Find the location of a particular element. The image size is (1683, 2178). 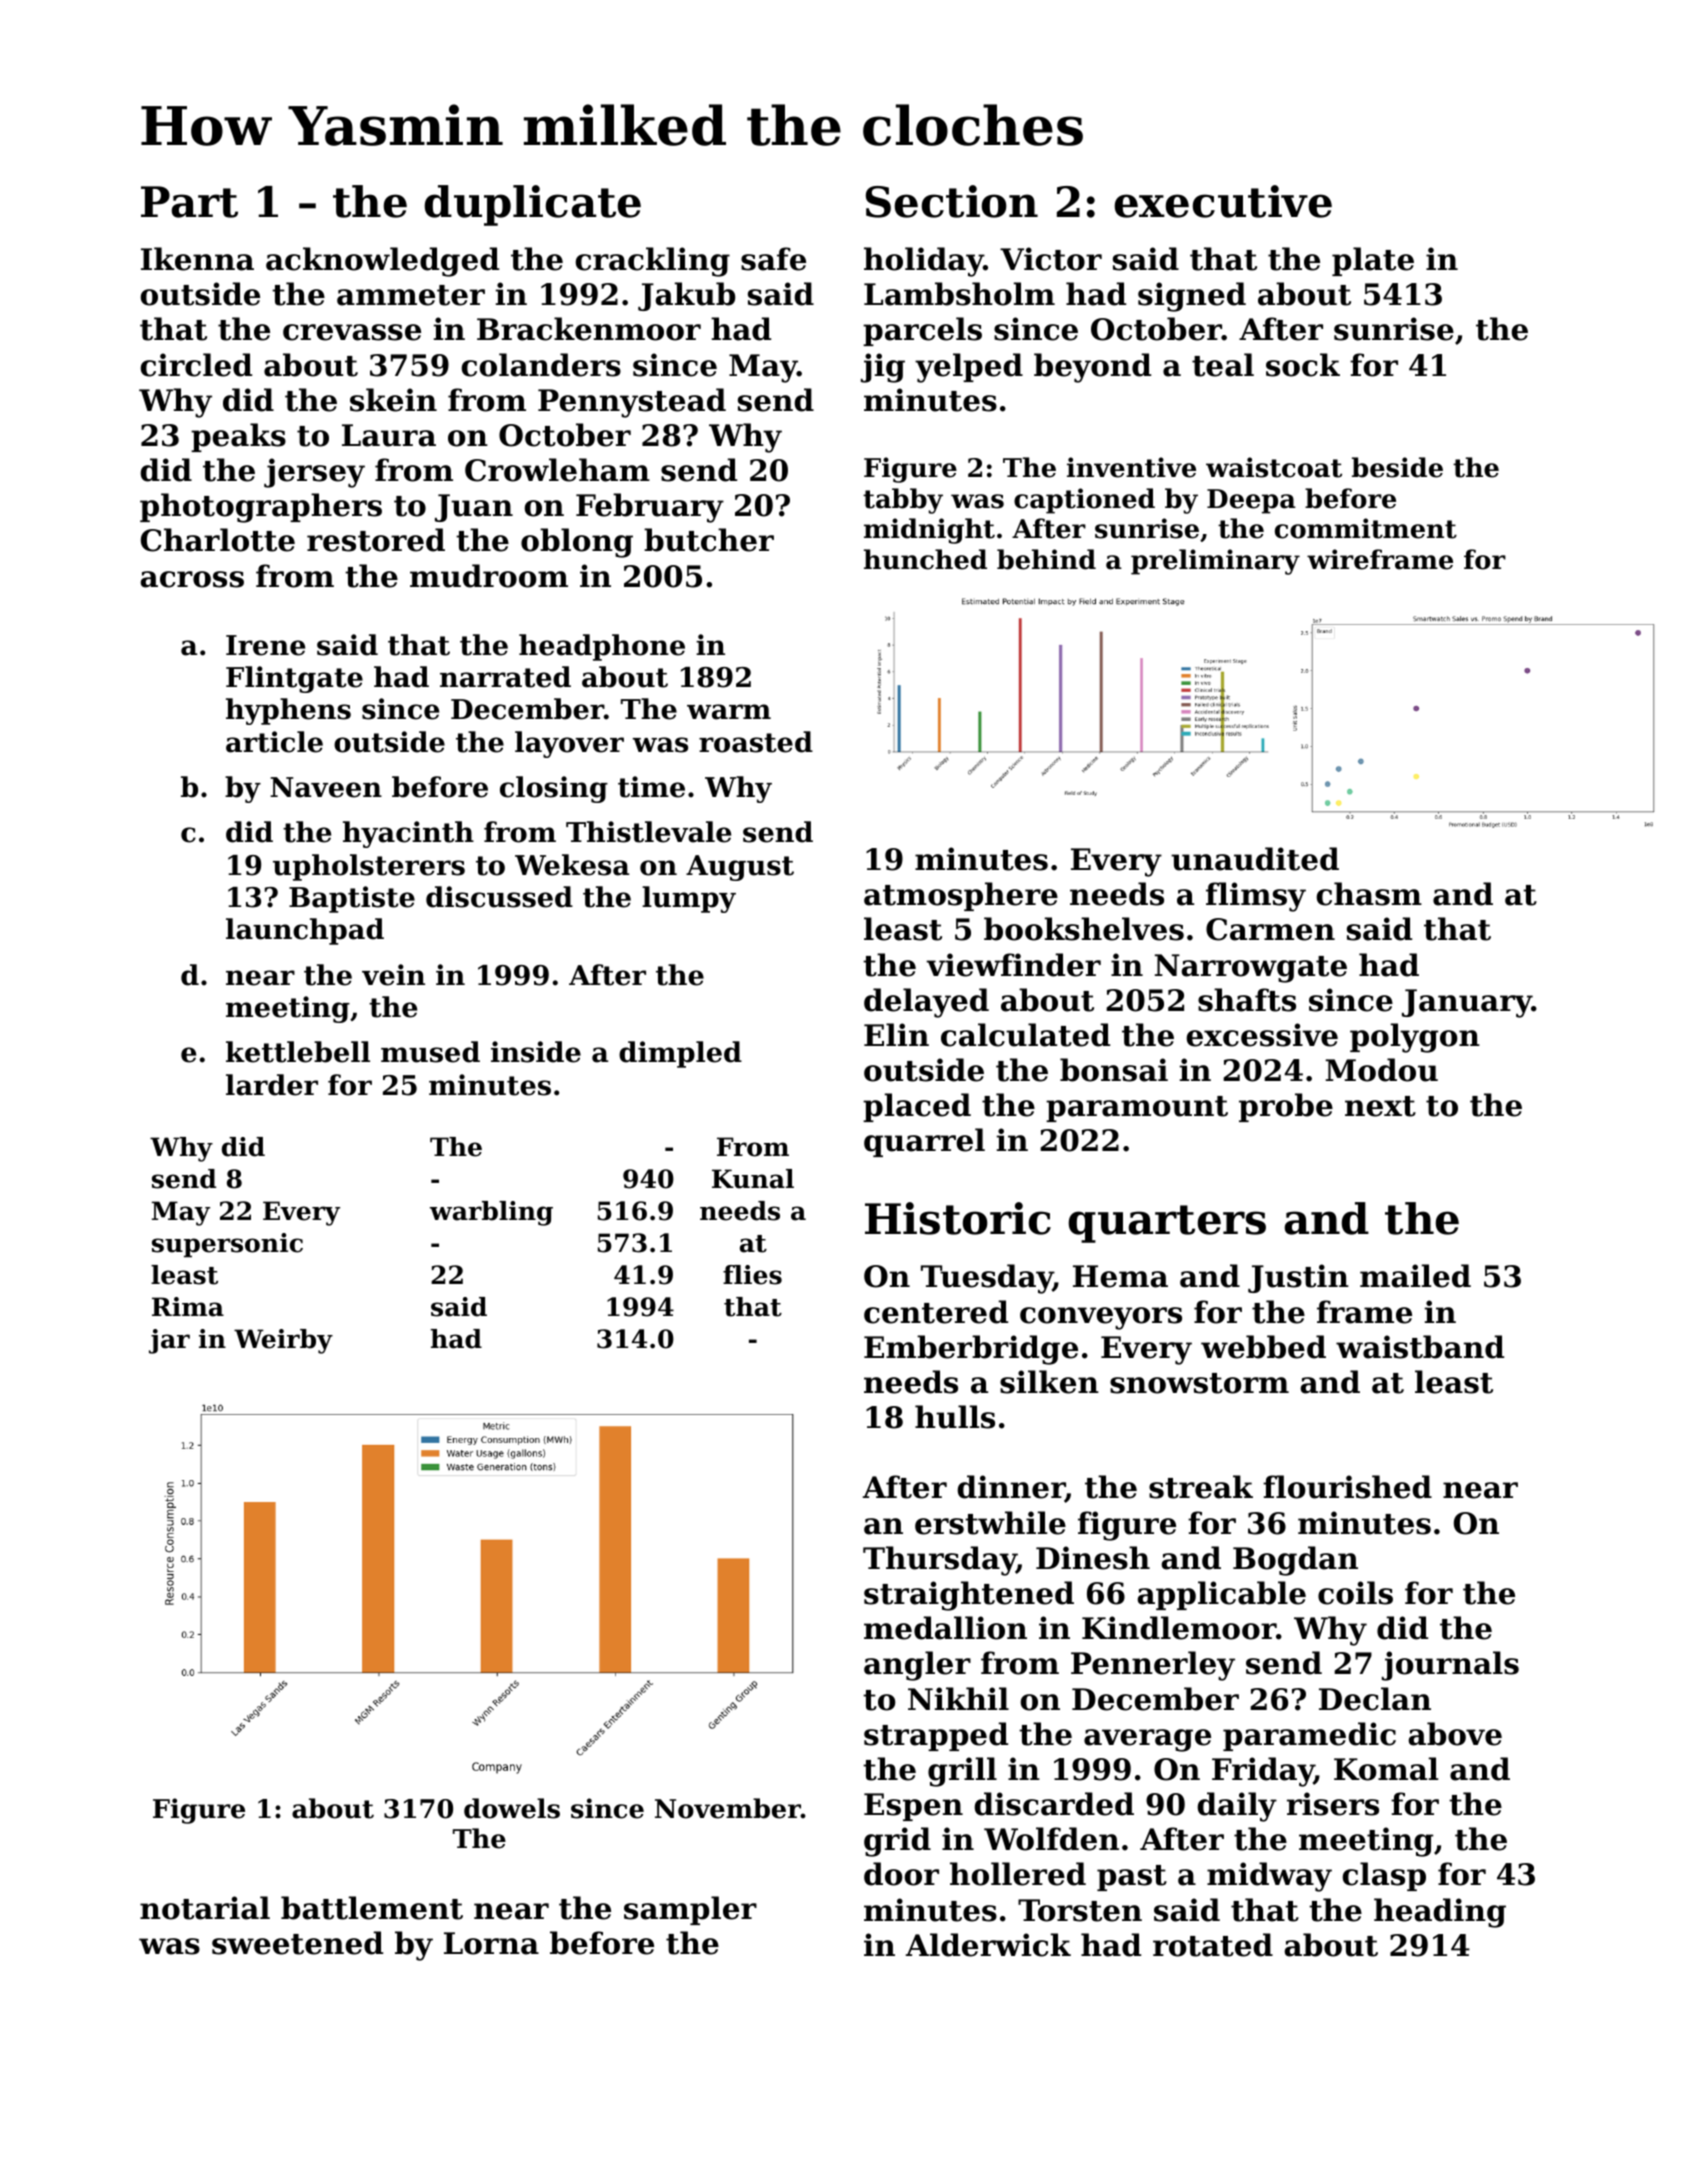

dowels is located at coordinates (512, 1808).
